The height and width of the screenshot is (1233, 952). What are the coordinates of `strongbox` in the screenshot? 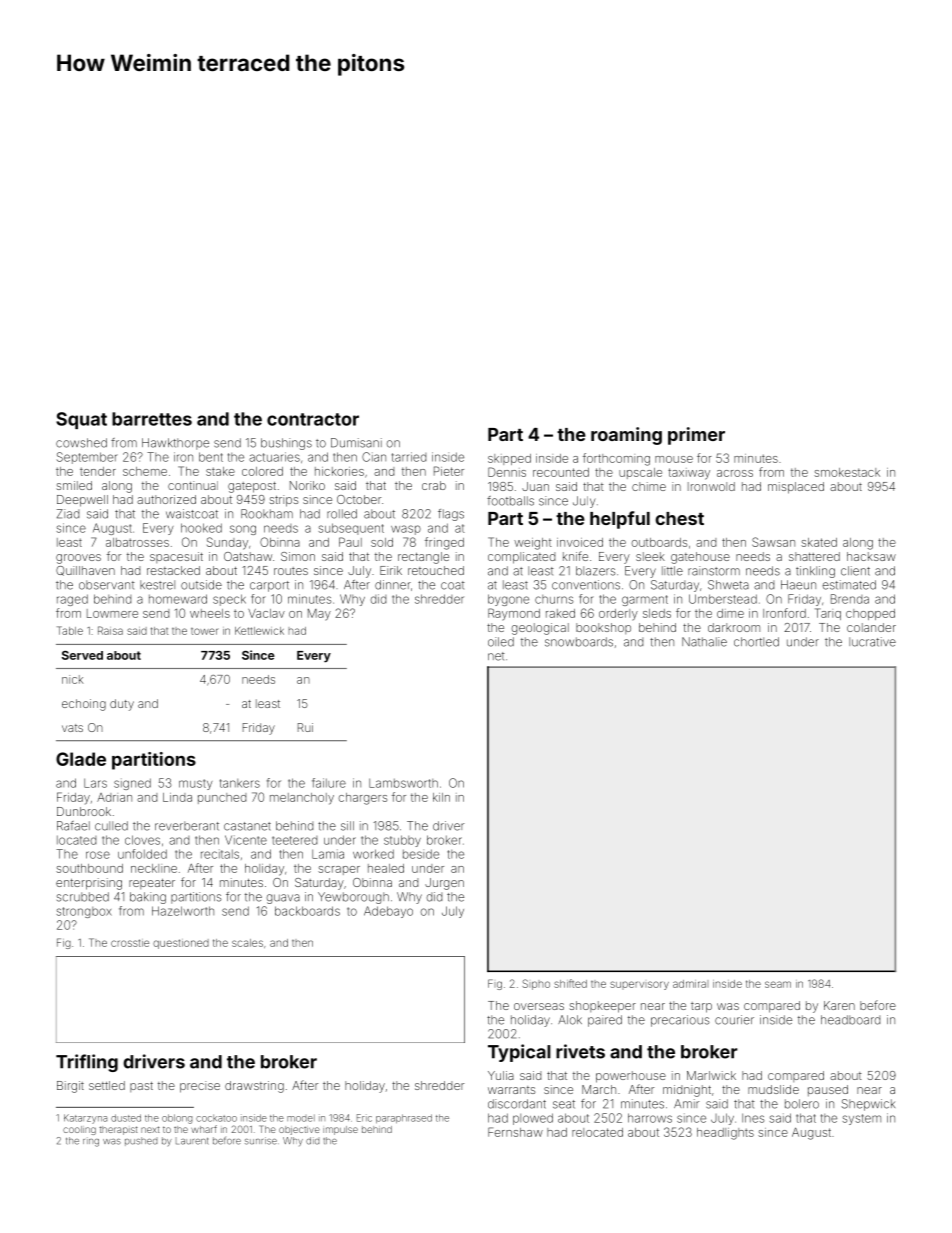 It's located at (84, 912).
